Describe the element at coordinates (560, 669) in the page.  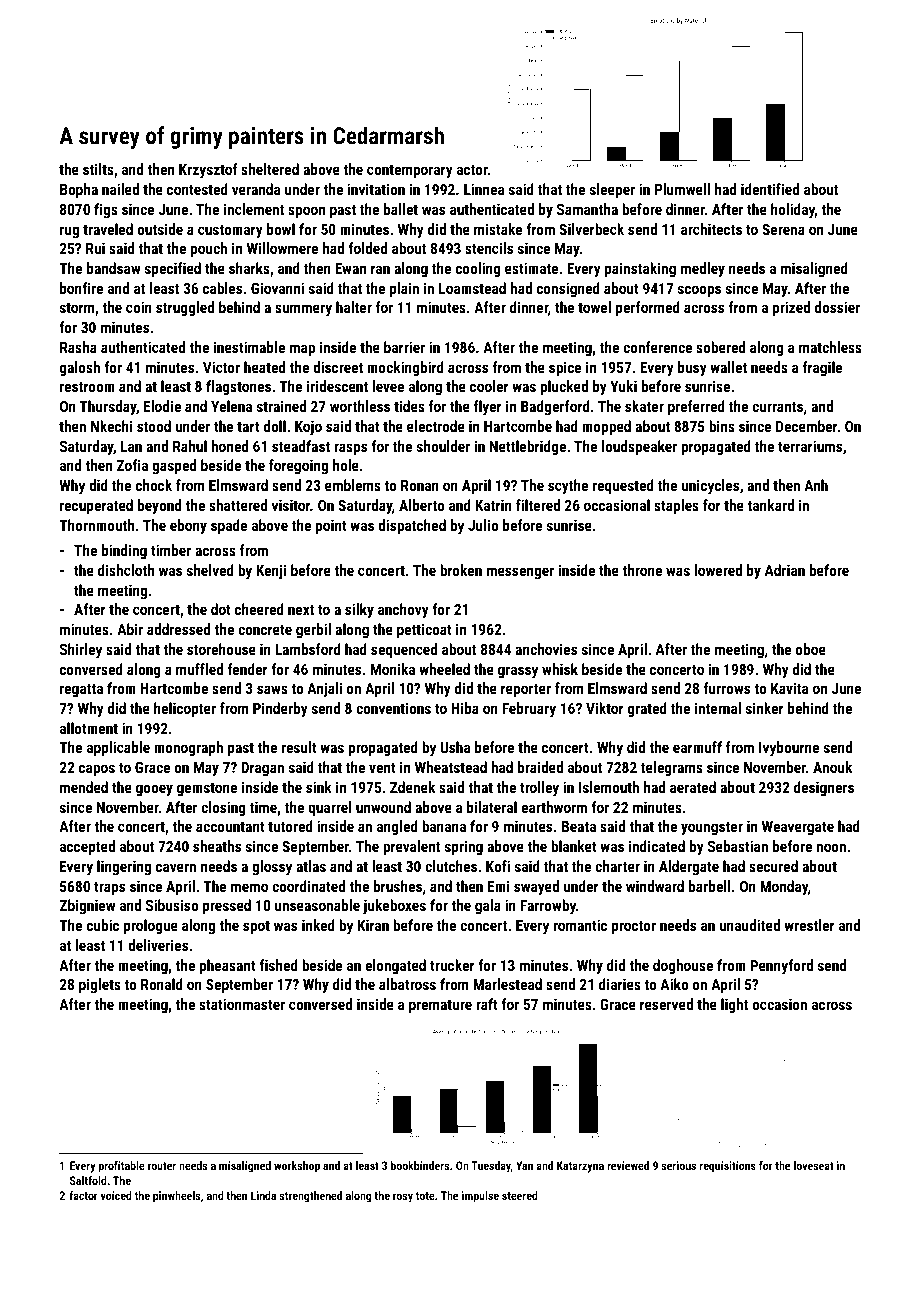
I see `whisk` at that location.
